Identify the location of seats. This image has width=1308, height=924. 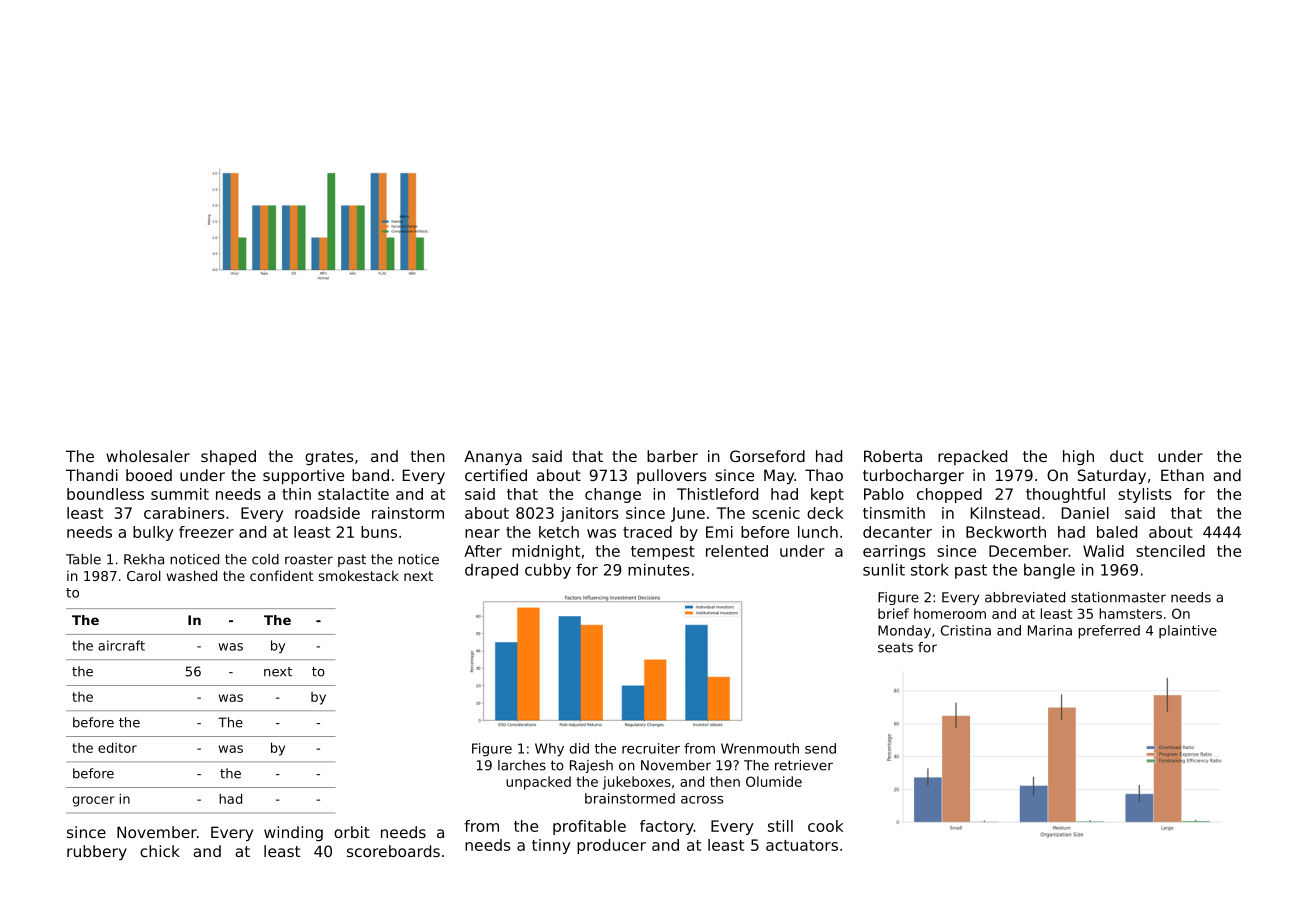
(895, 647).
